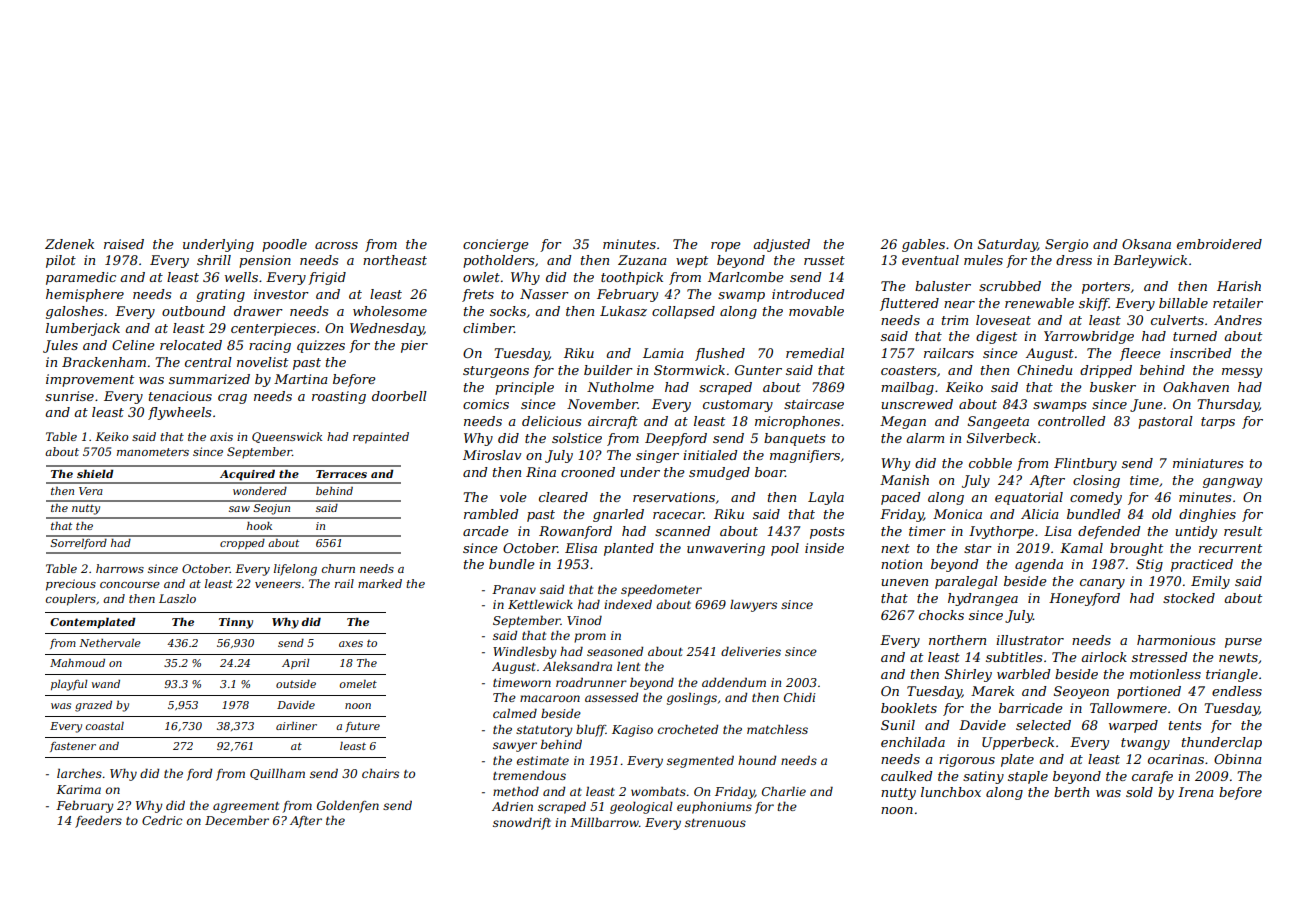 The image size is (1308, 924). What do you see at coordinates (781, 245) in the screenshot?
I see `adjusted` at bounding box center [781, 245].
